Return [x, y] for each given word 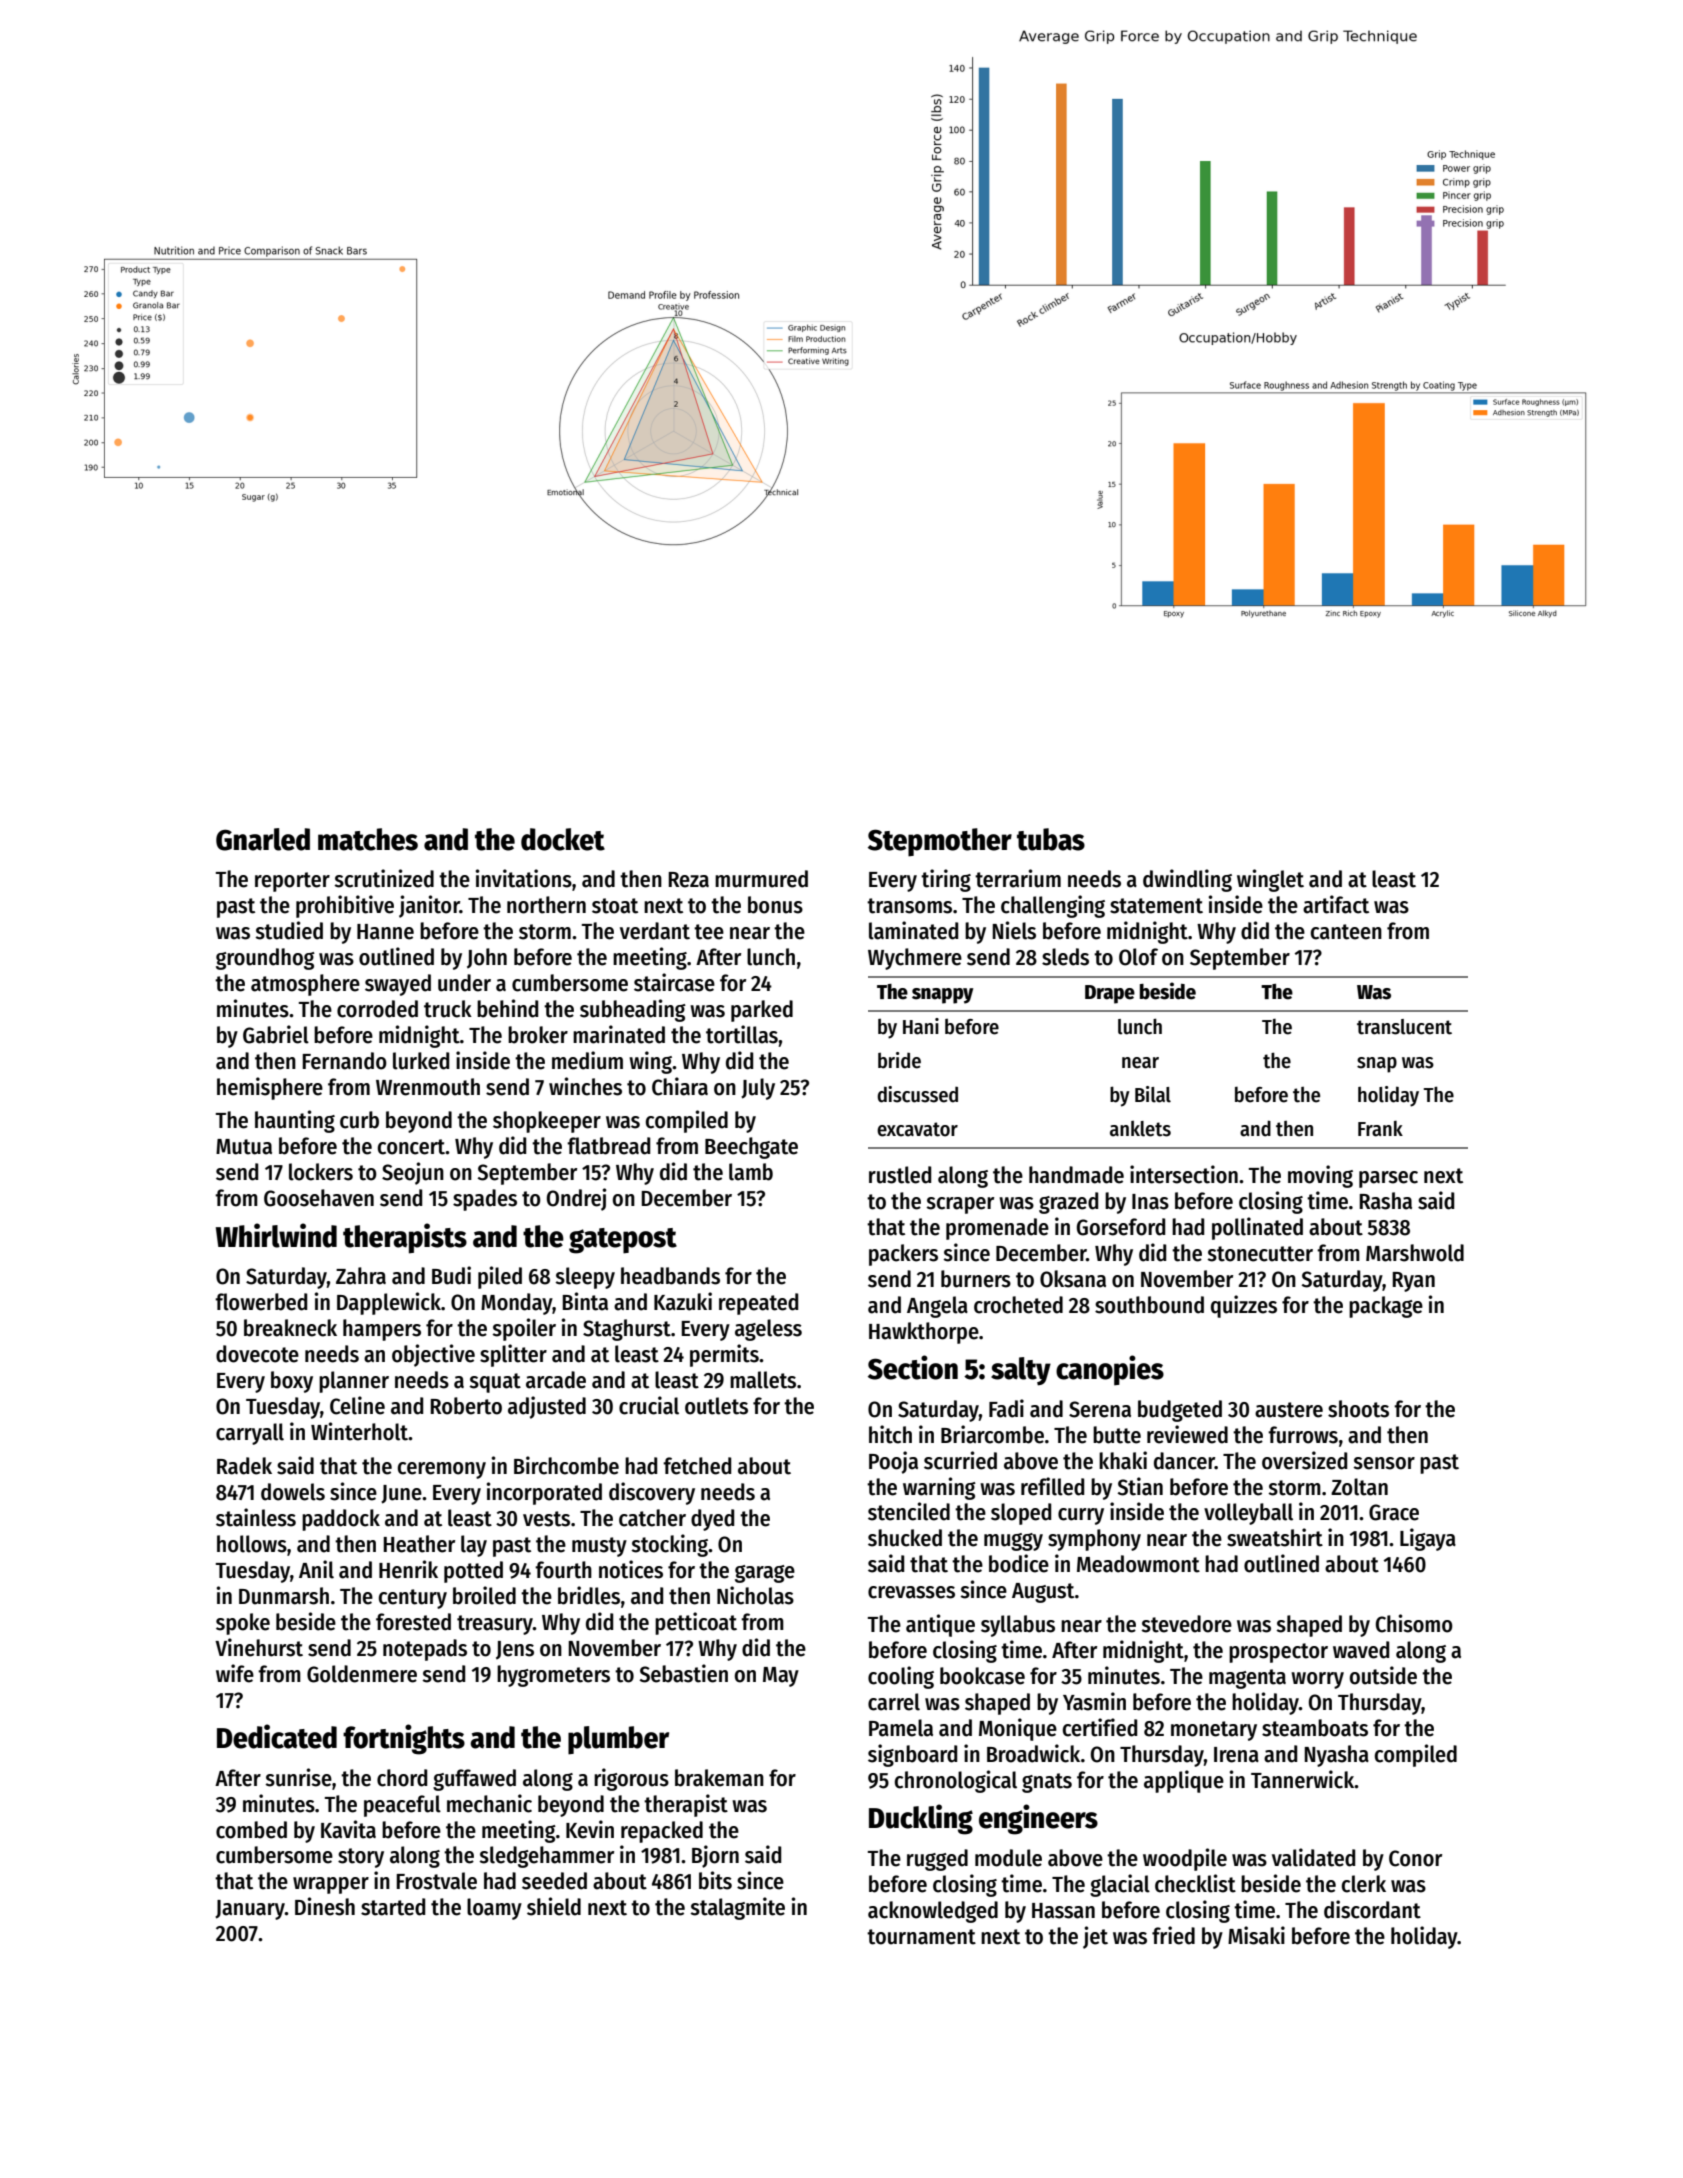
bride [899, 1060]
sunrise [298, 1777]
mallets [763, 1380]
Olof [1138, 957]
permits [724, 1355]
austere [1289, 1410]
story [361, 1858]
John [487, 958]
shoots [1358, 1409]
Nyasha [1336, 1756]
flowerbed [261, 1302]
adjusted [547, 1407]
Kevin [590, 1829]
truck [448, 1009]
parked [762, 1011]
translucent [1404, 1027]
